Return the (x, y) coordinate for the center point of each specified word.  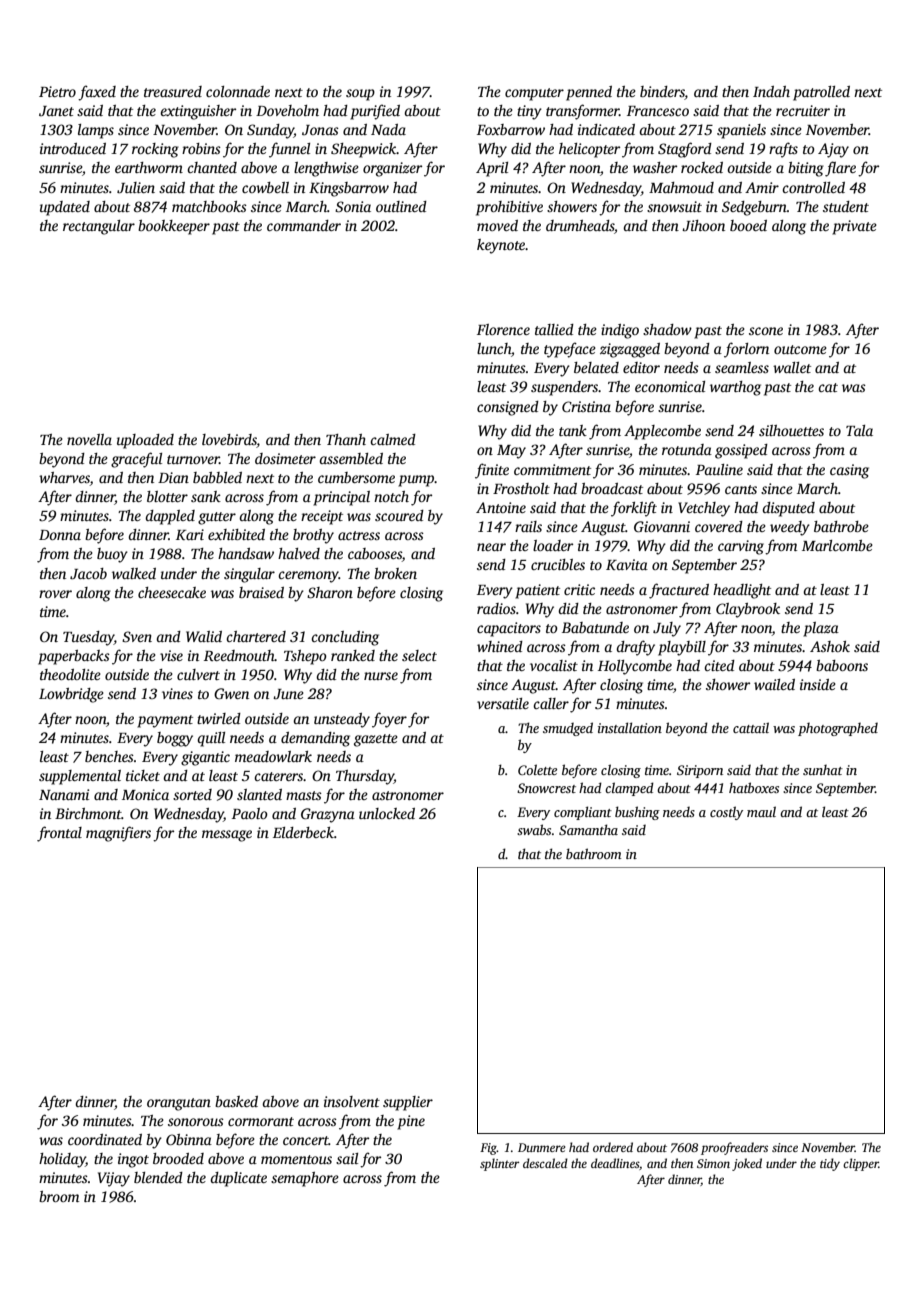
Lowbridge (71, 695)
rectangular (99, 227)
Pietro (57, 91)
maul (761, 811)
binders (662, 93)
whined (500, 646)
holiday (62, 1160)
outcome (800, 349)
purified (375, 112)
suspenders (564, 388)
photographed (838, 729)
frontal (59, 834)
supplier (408, 1103)
